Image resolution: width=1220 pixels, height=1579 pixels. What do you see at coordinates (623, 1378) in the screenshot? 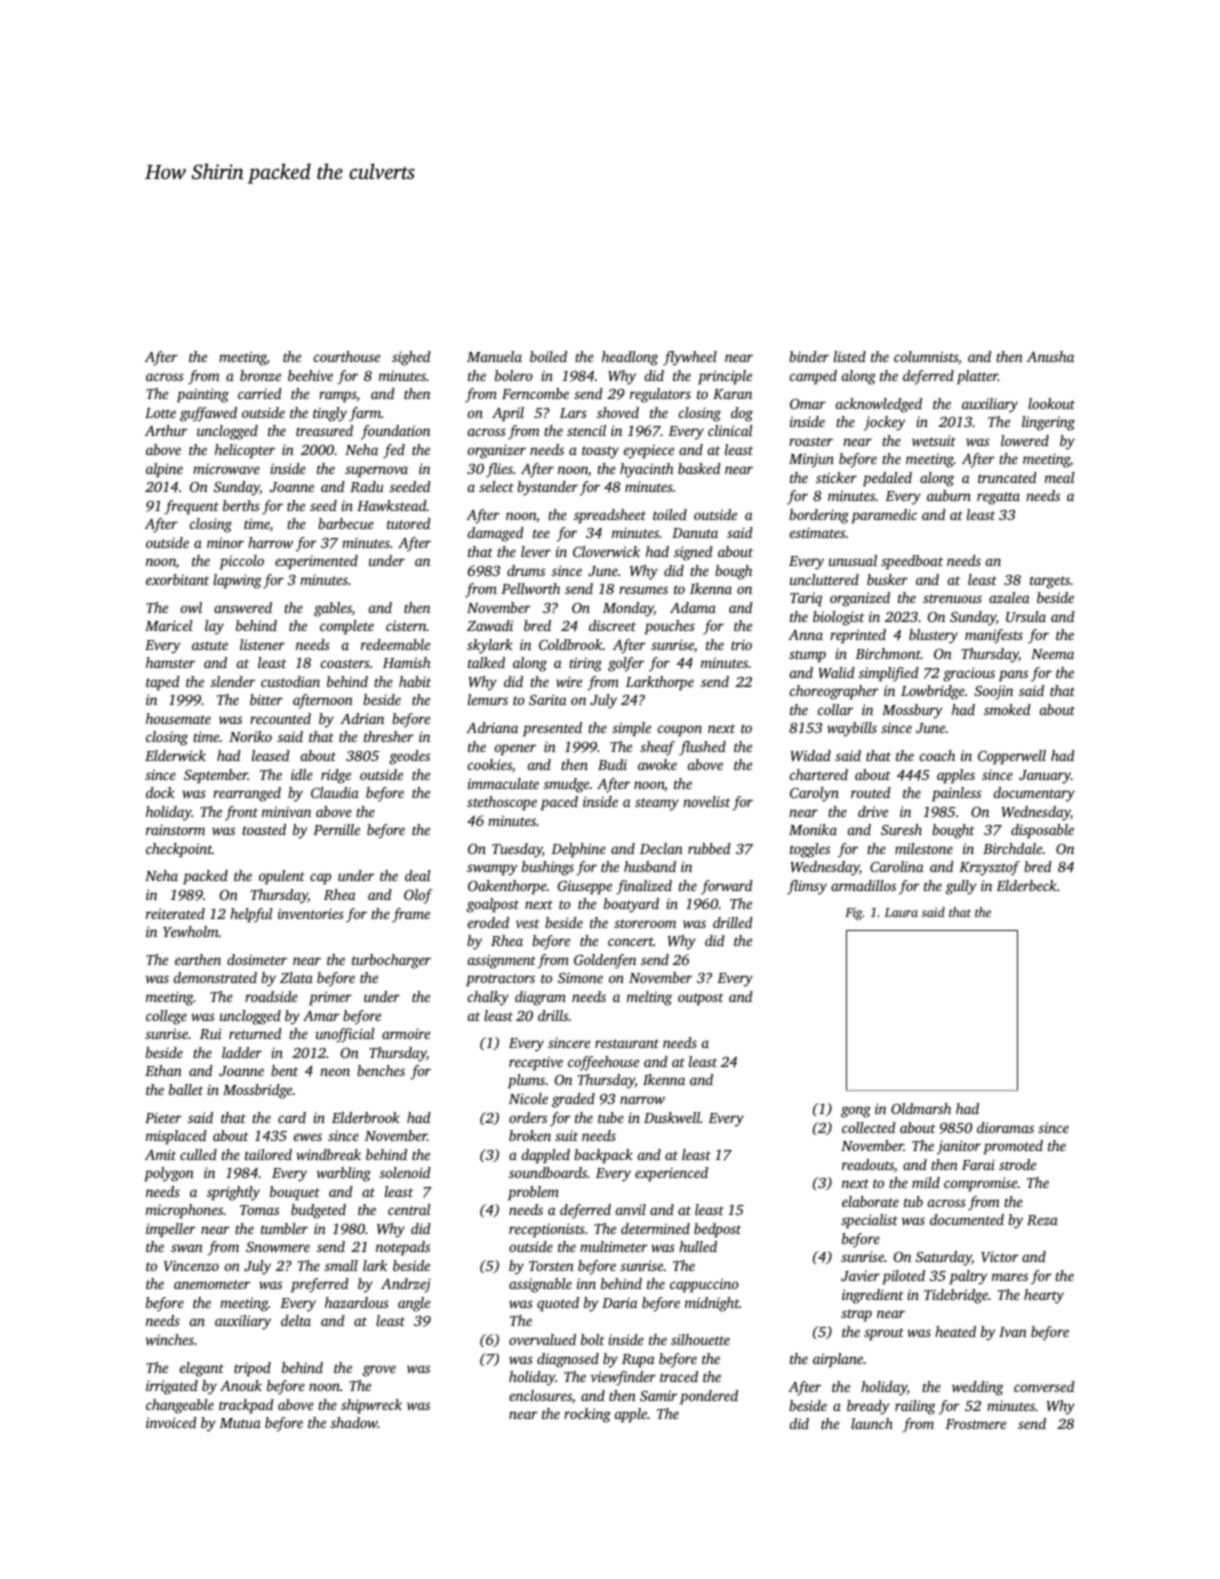
I see `viewfinder` at bounding box center [623, 1378].
